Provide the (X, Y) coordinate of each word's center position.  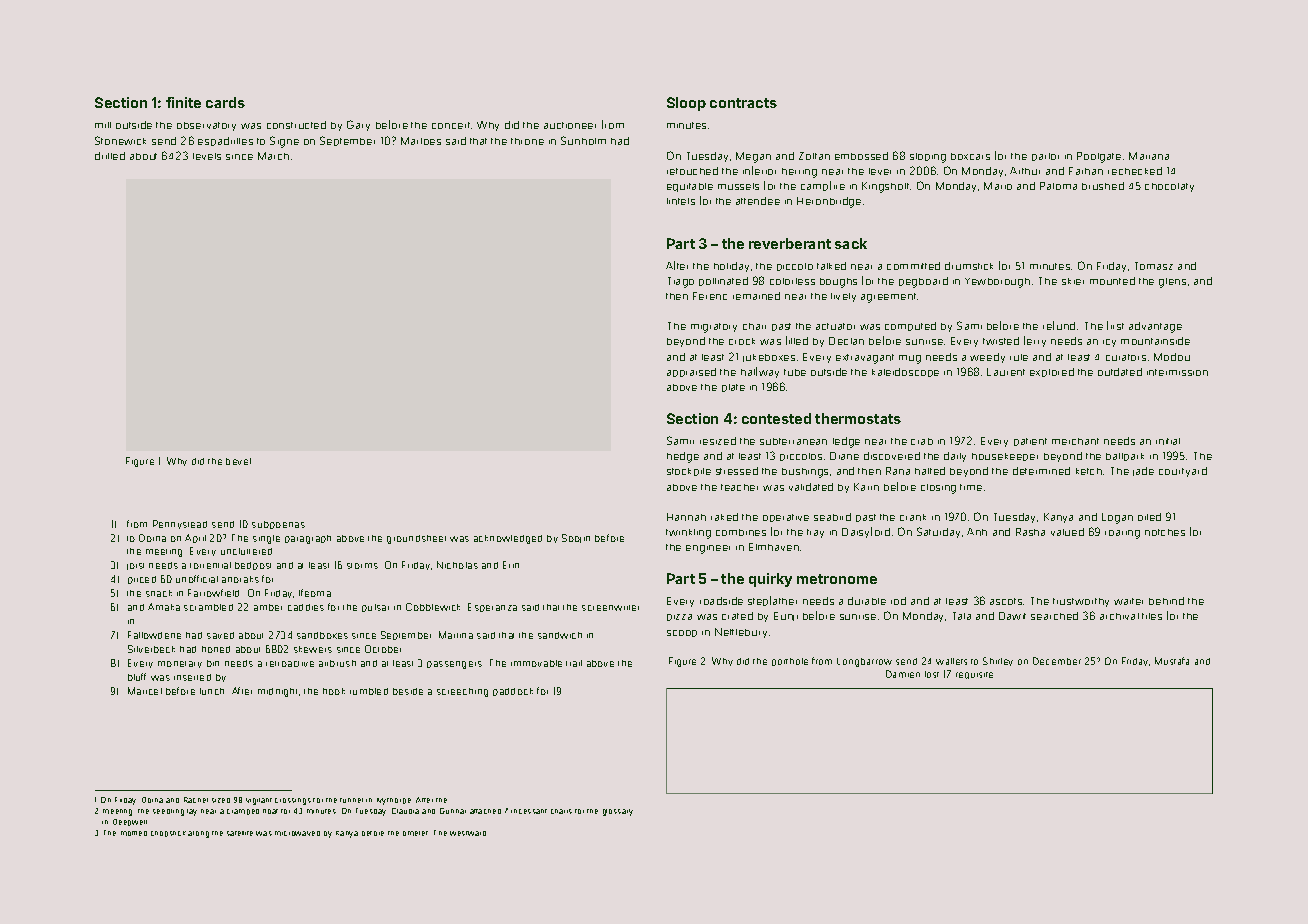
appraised (691, 372)
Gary (358, 125)
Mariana (1149, 156)
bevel (238, 461)
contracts (743, 103)
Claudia (405, 811)
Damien (903, 674)
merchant (1075, 441)
